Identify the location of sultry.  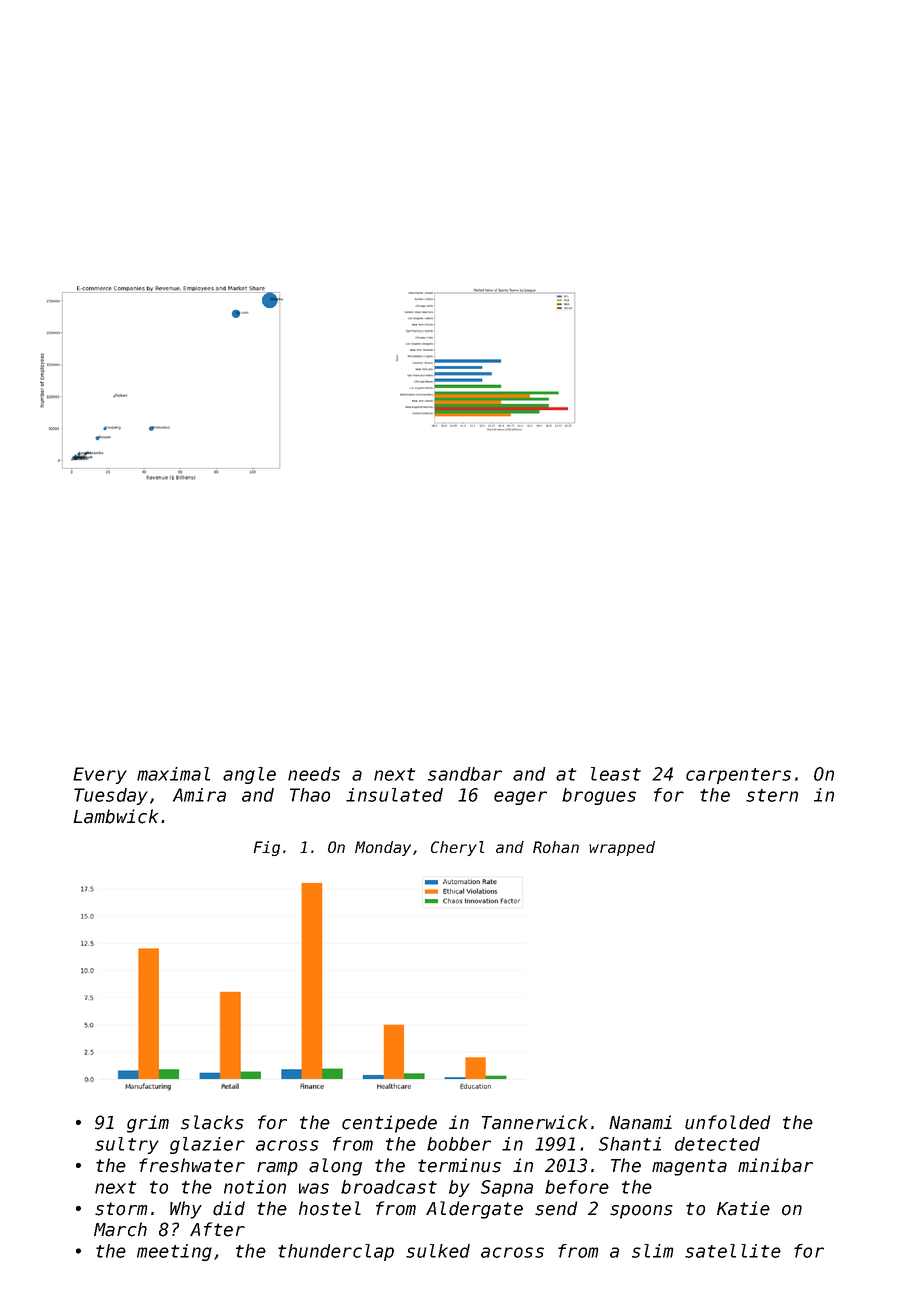
(127, 1145).
